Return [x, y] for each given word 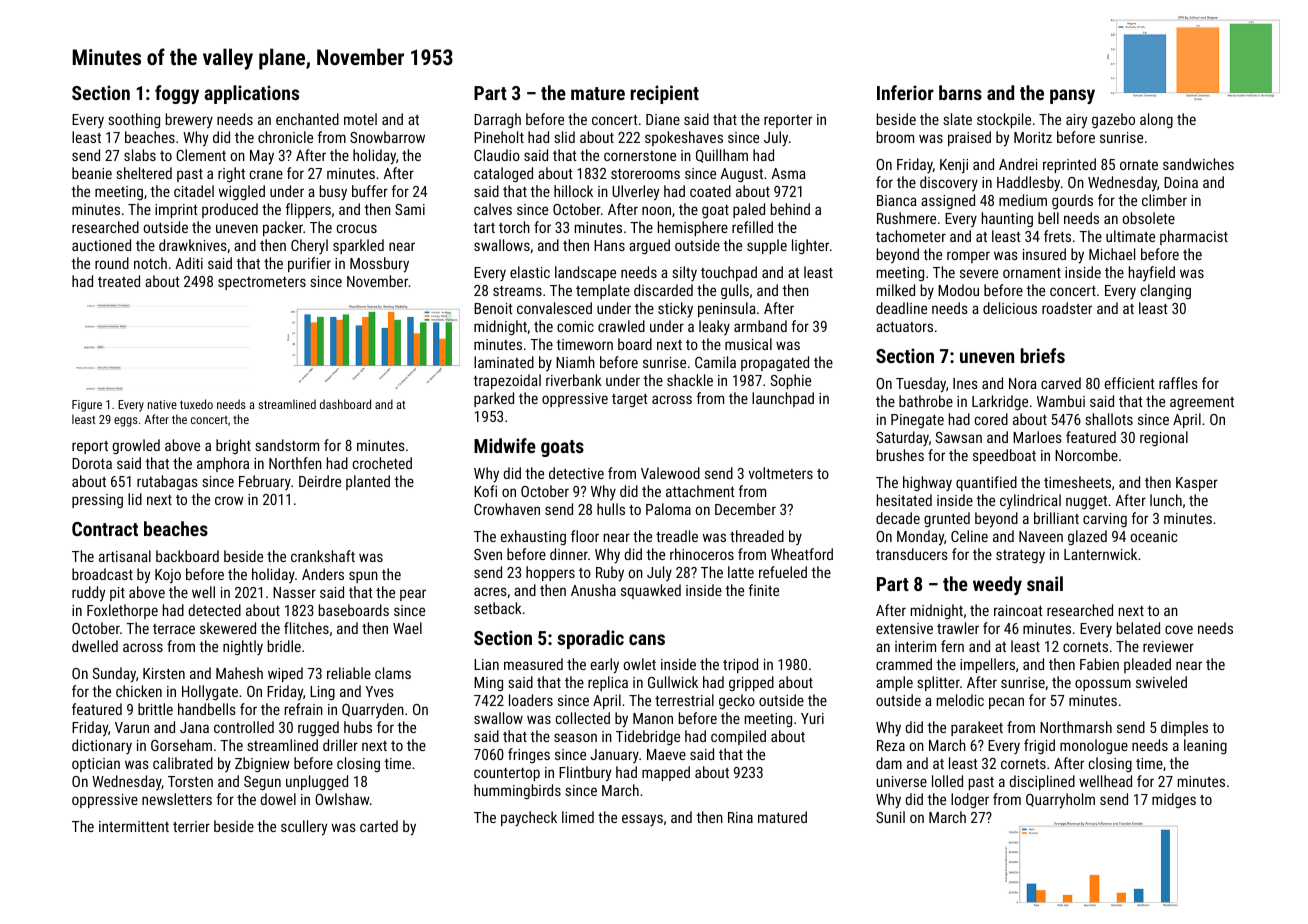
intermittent [134, 826]
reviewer [1168, 646]
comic [575, 326]
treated [119, 281]
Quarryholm [1060, 801]
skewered [228, 628]
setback [498, 608]
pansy [1072, 96]
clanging [1166, 291]
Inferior [905, 92]
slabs [140, 155]
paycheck [529, 819]
